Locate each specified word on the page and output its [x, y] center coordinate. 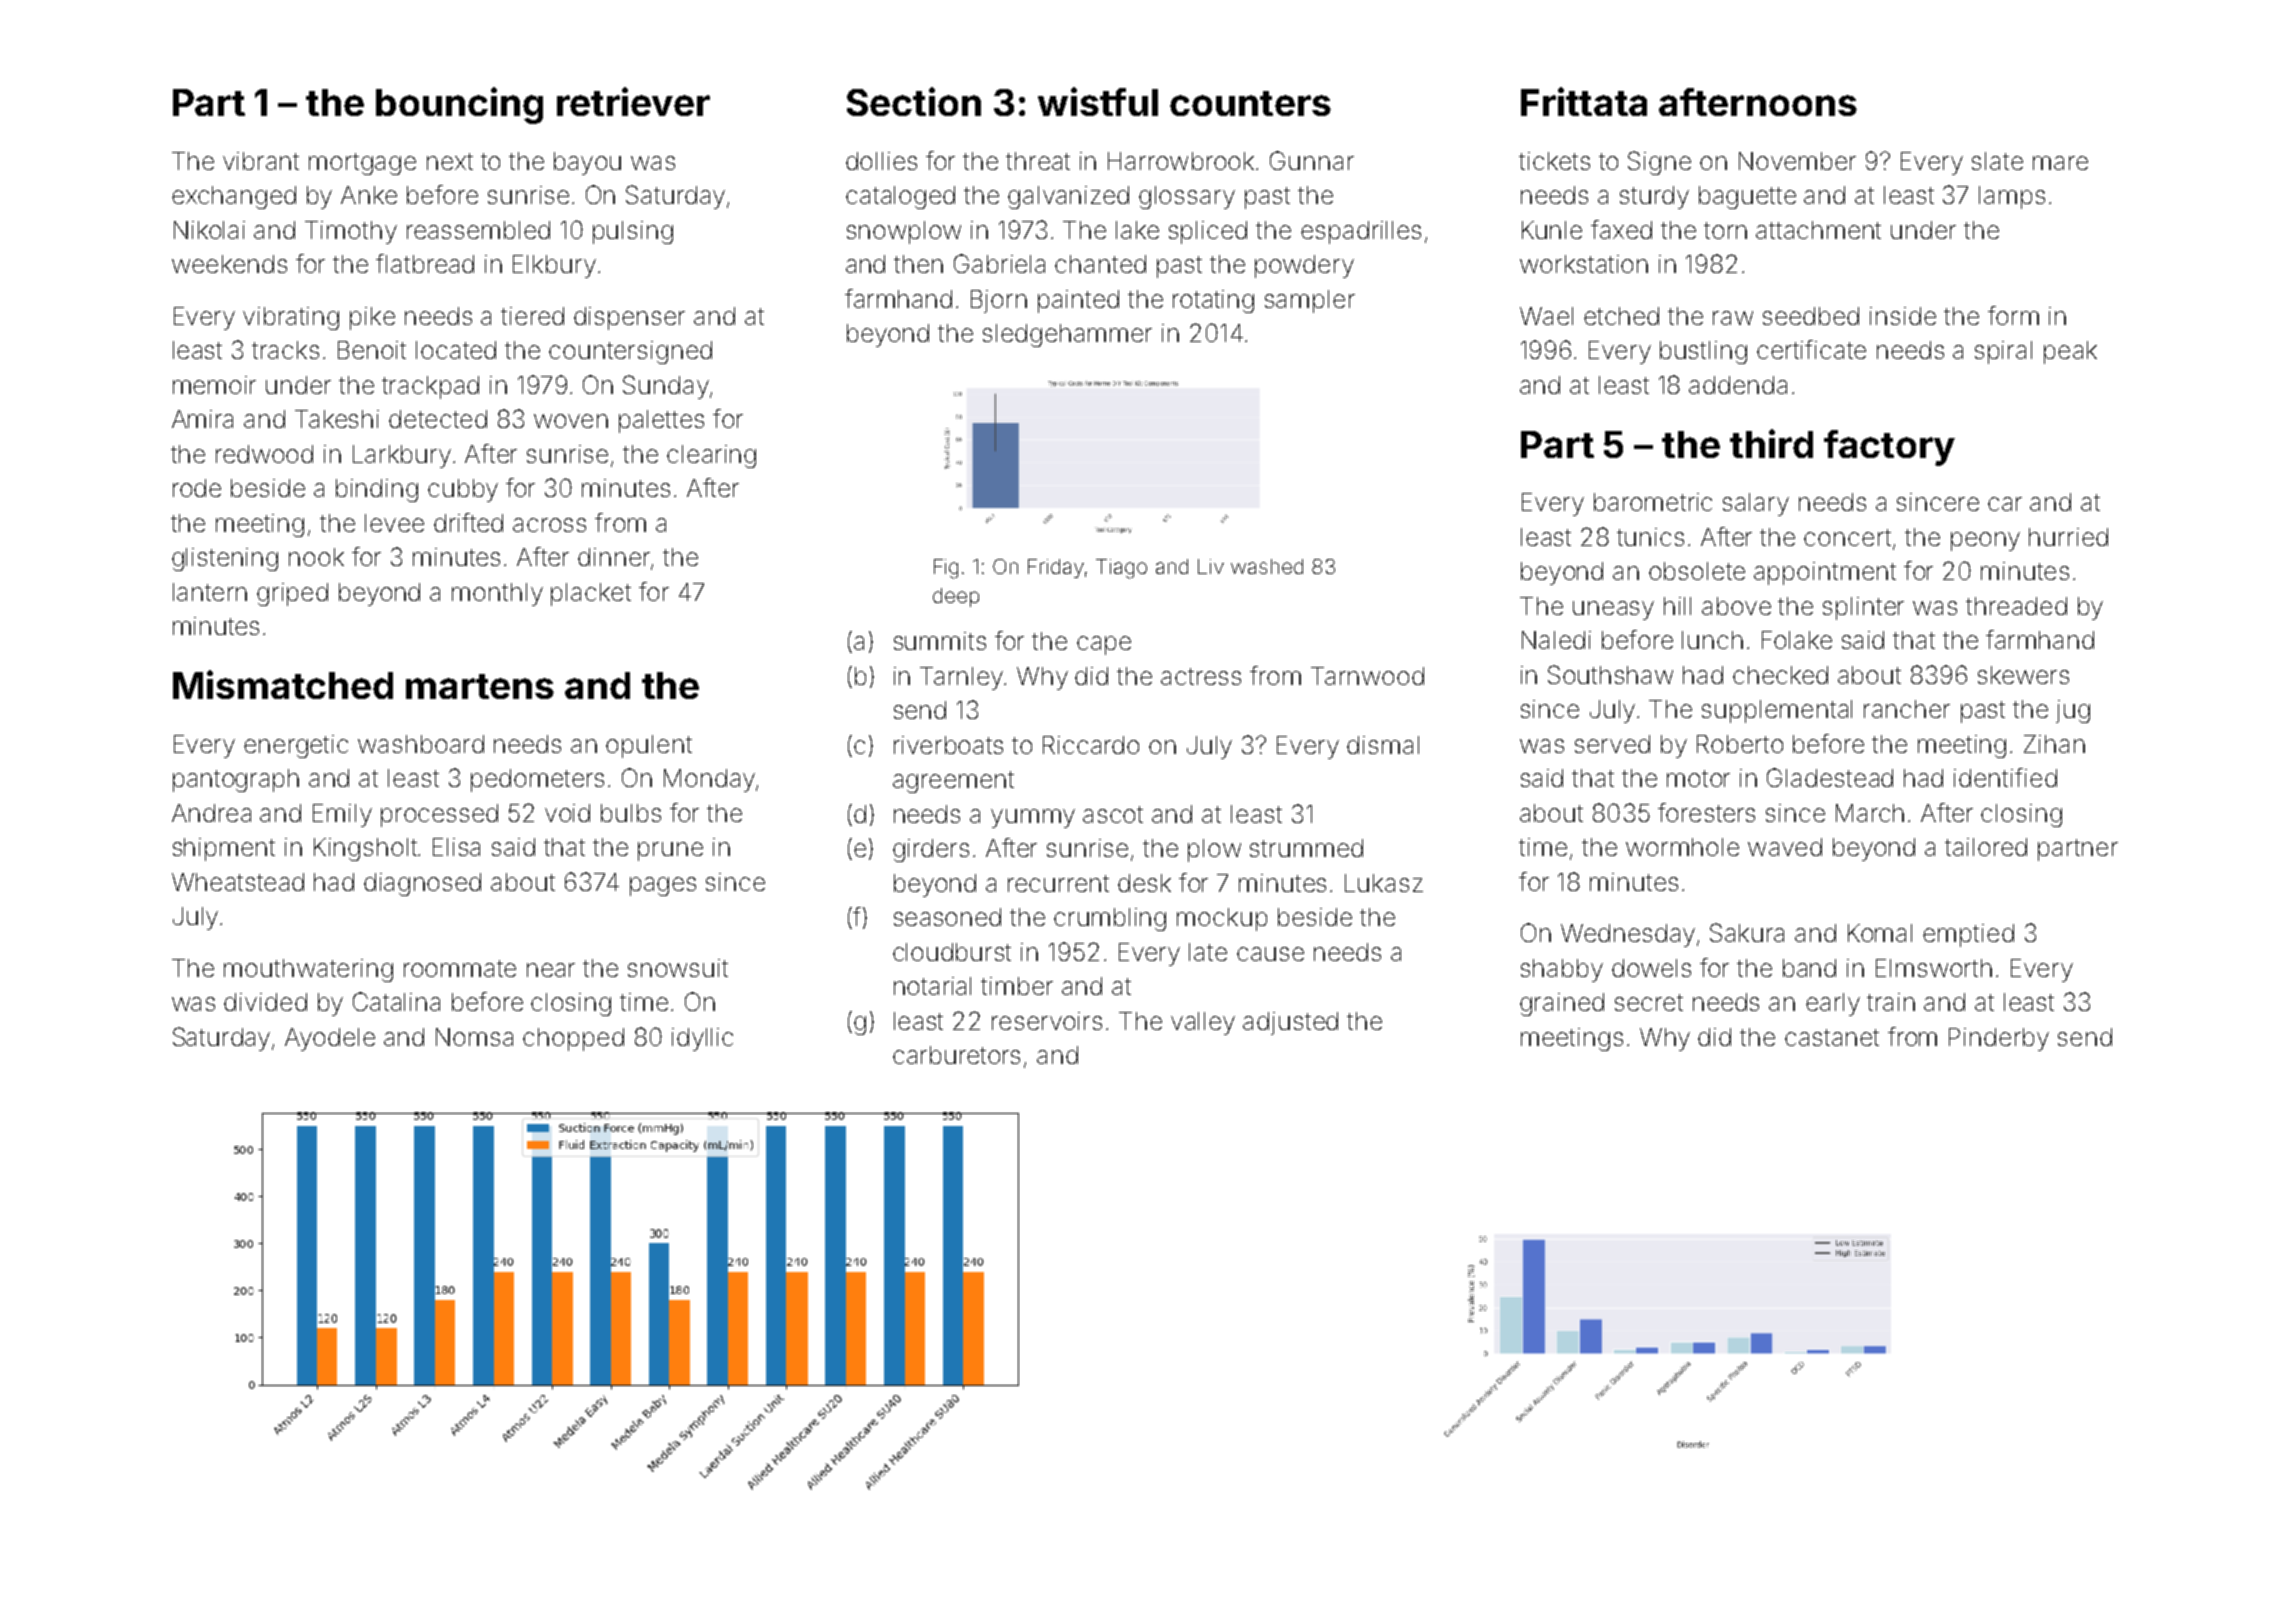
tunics [1650, 537]
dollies [881, 161]
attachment [1818, 230]
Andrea [211, 813]
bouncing [459, 105]
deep [956, 597]
